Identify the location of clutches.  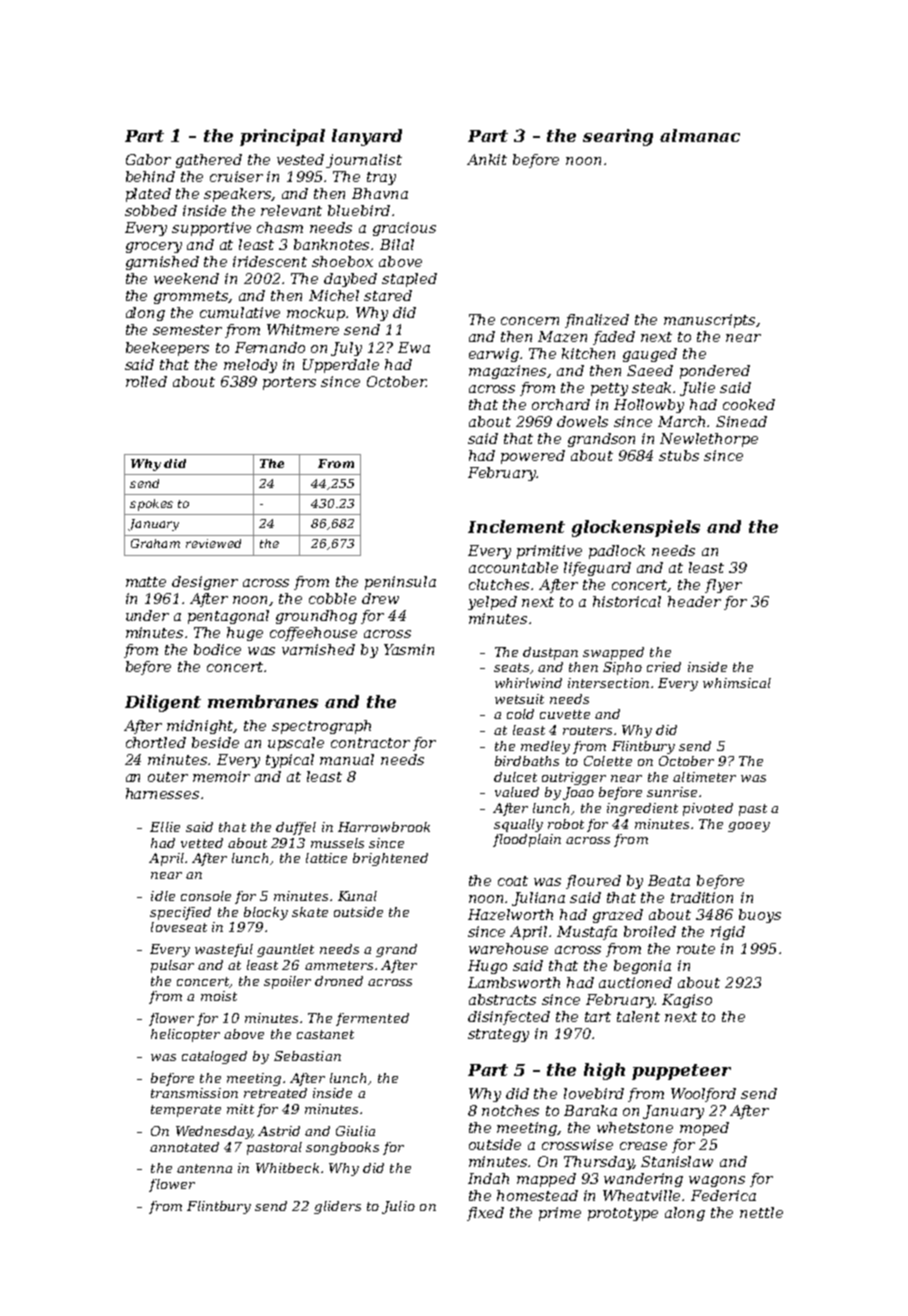
(499, 584).
